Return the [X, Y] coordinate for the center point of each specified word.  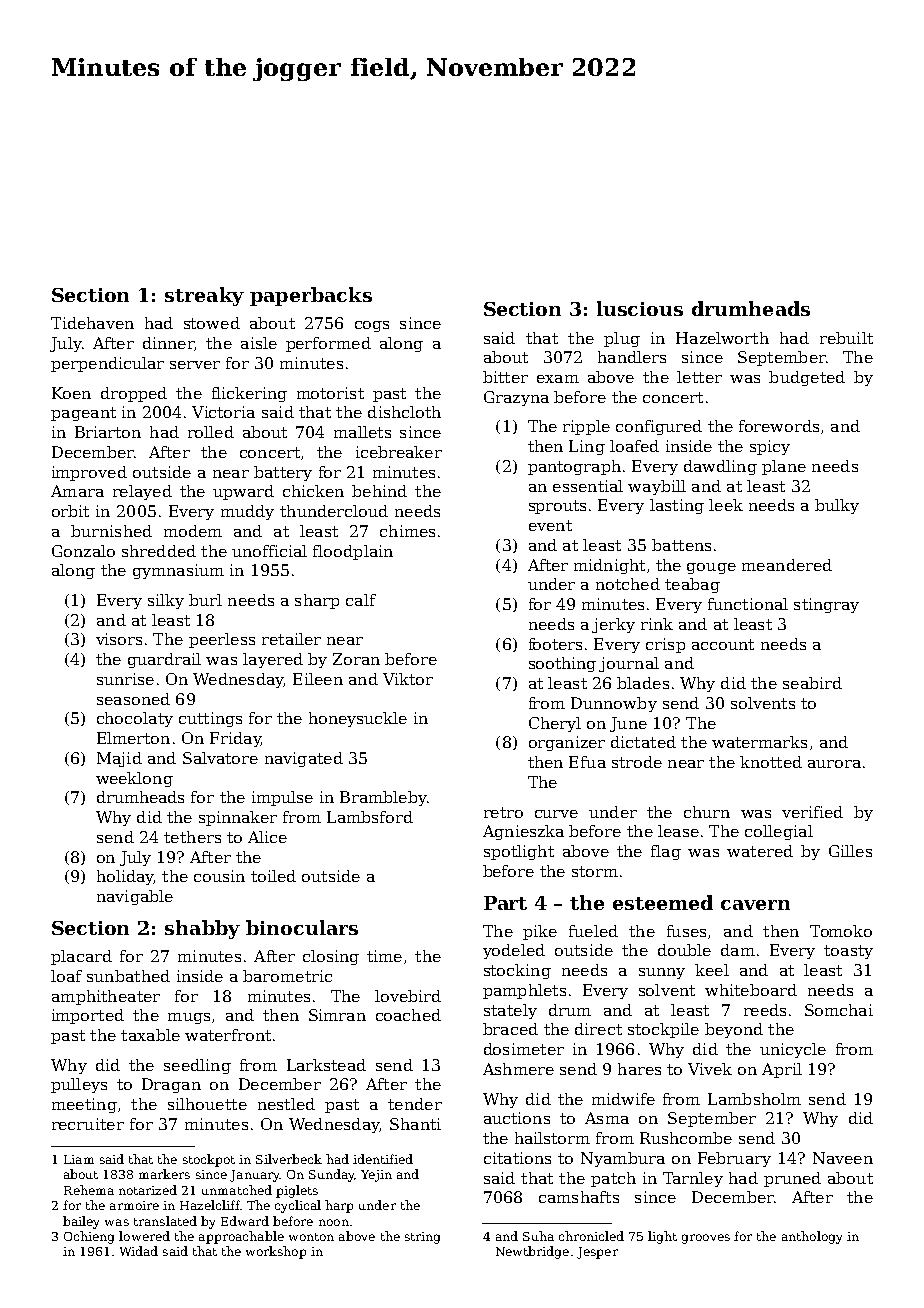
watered [760, 851]
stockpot [209, 1160]
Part [505, 903]
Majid [119, 759]
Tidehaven [92, 323]
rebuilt [846, 338]
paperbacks [311, 296]
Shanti [415, 1124]
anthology [812, 1237]
